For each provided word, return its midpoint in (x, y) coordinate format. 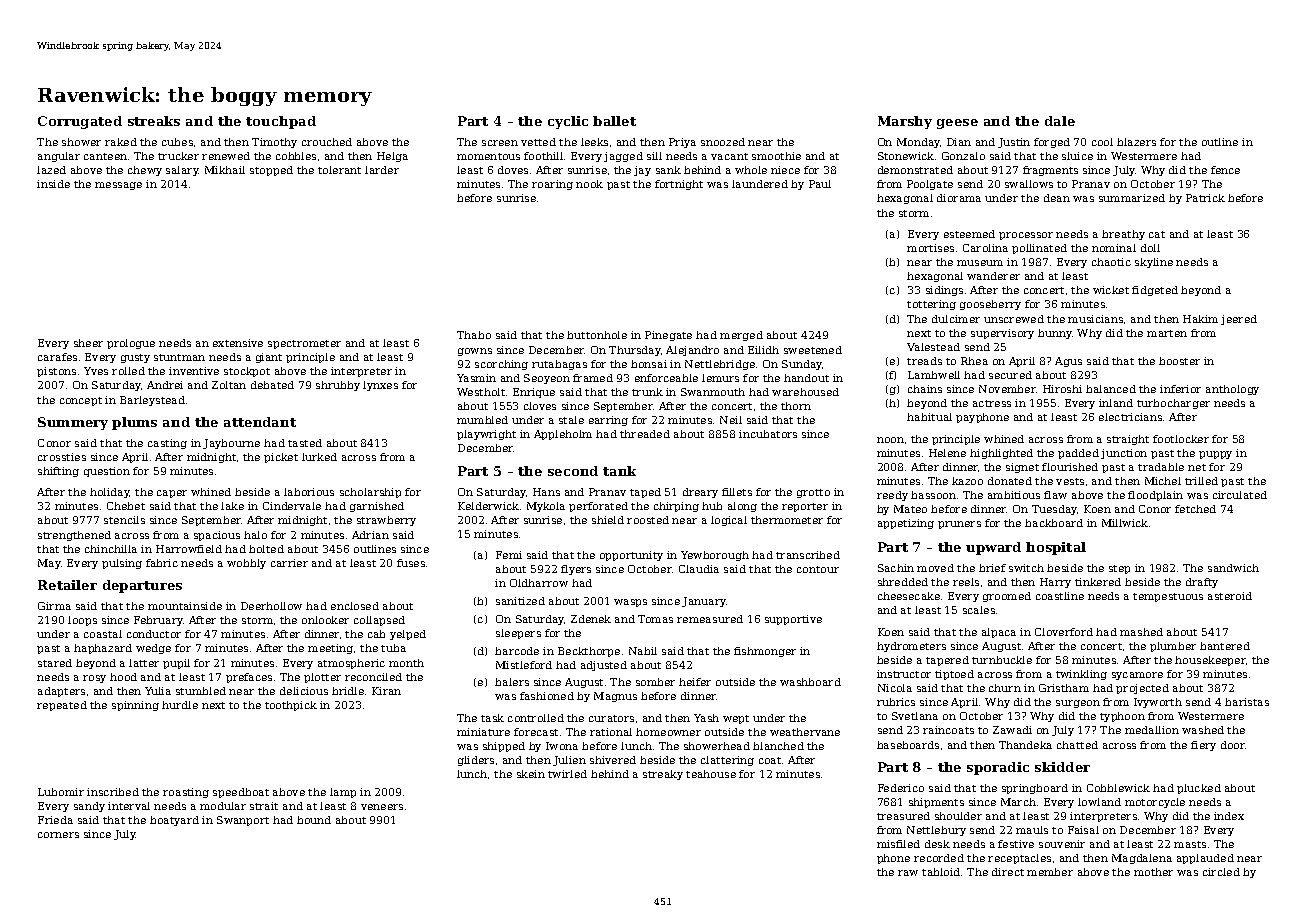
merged (741, 336)
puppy (1215, 455)
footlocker (1181, 439)
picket (281, 458)
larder (382, 170)
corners (58, 835)
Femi (509, 555)
